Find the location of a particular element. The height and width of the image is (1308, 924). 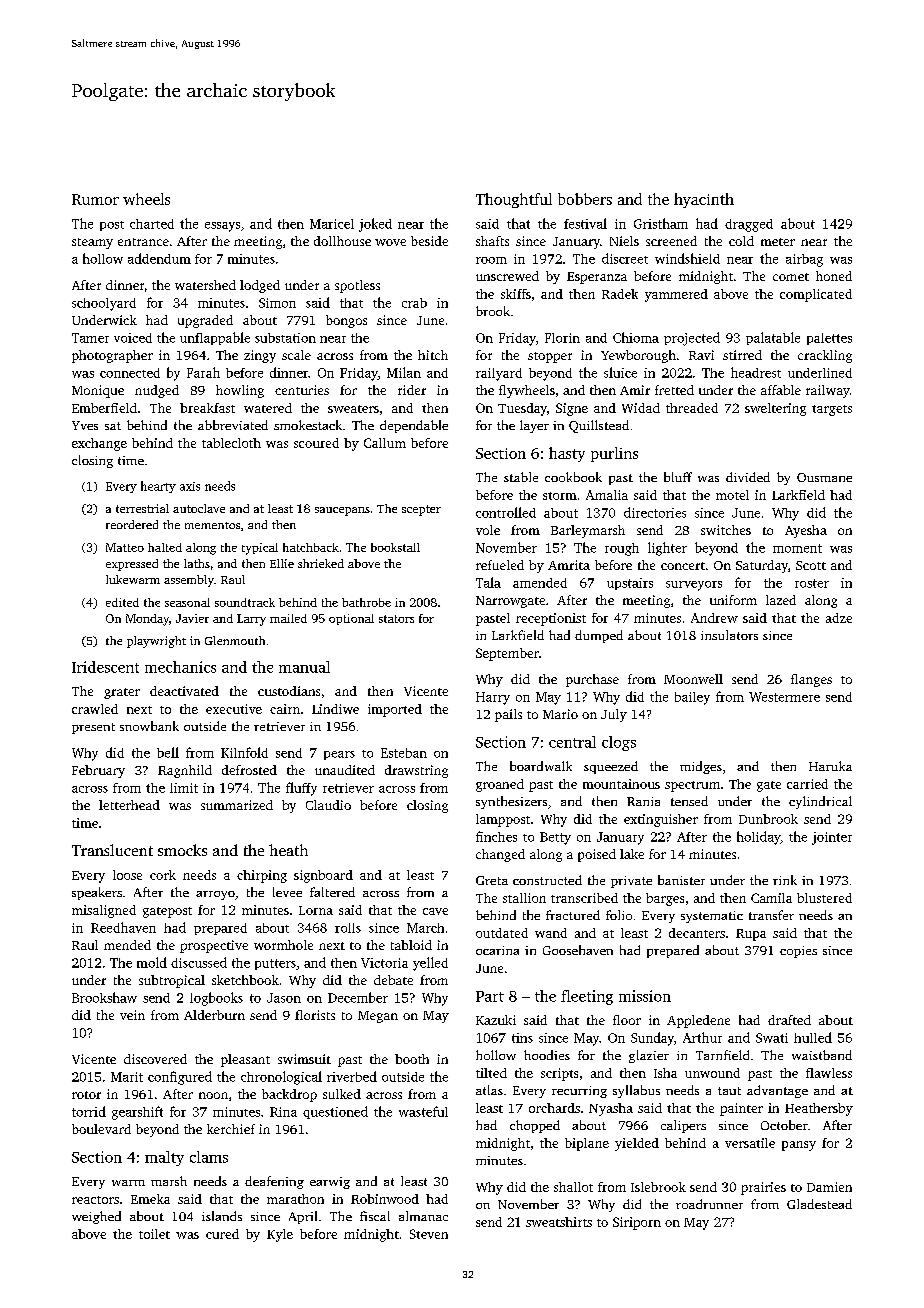

smocks is located at coordinates (182, 850).
